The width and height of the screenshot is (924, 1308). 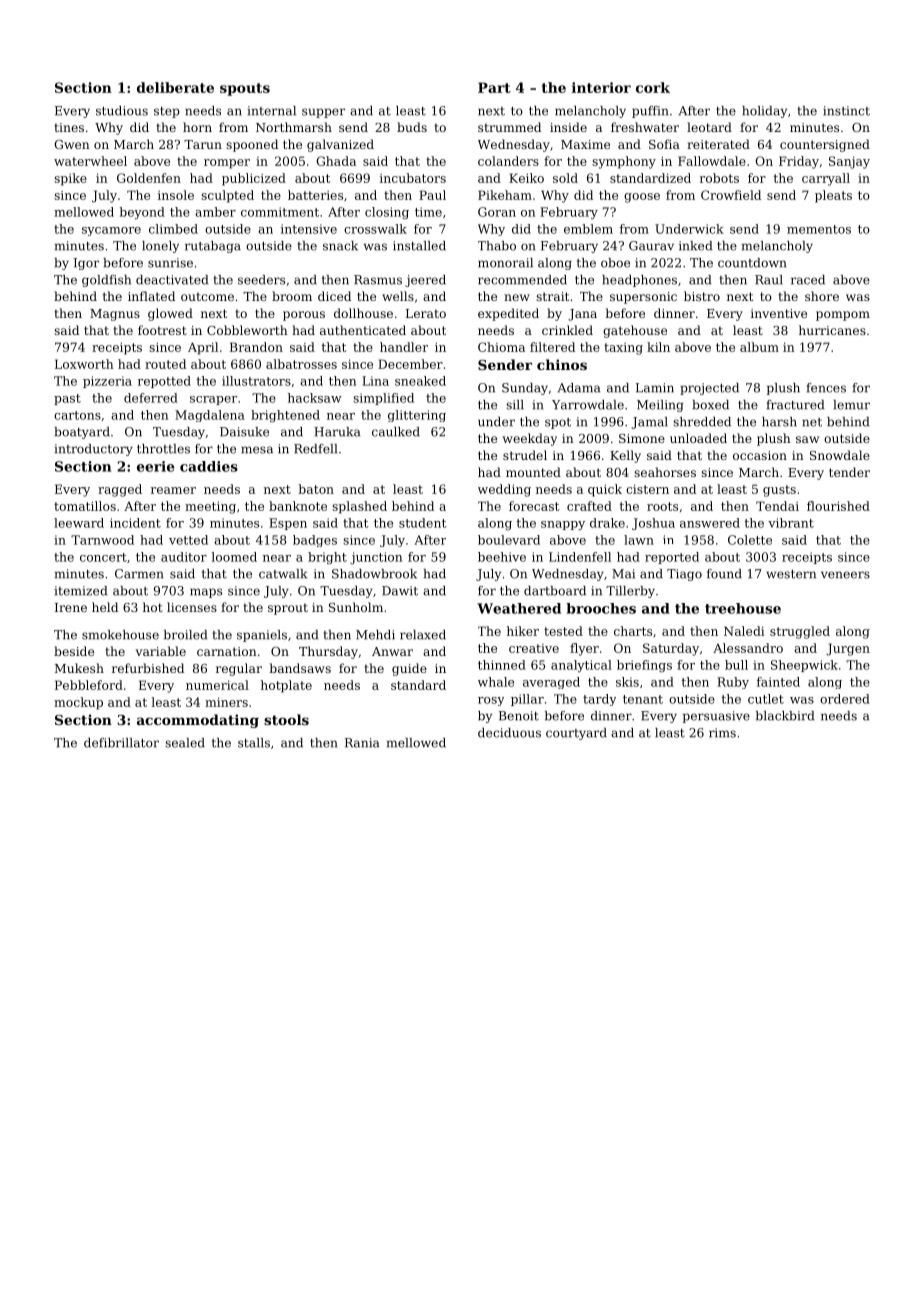 What do you see at coordinates (698, 438) in the screenshot?
I see `unloaded` at bounding box center [698, 438].
